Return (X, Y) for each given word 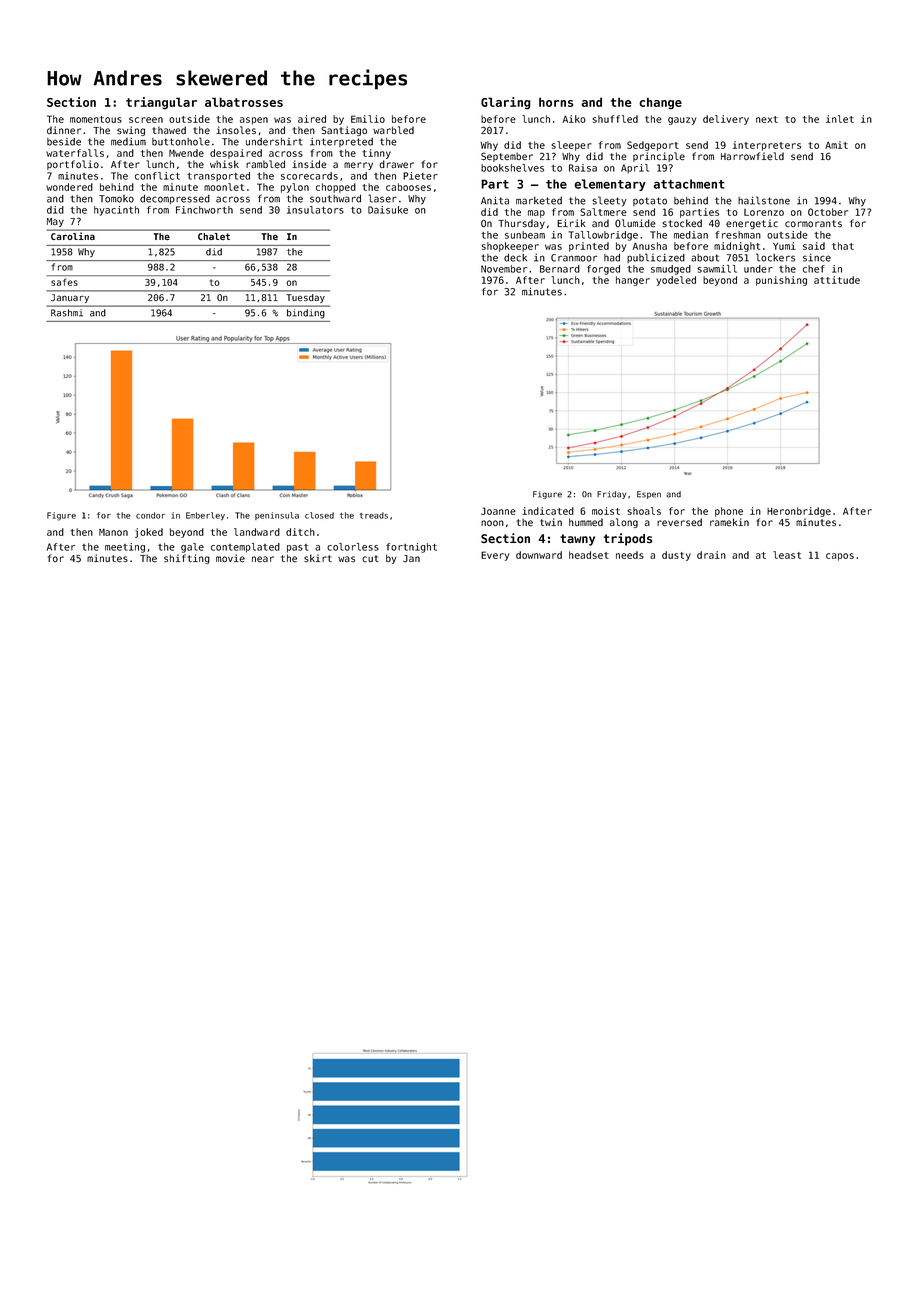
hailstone (764, 200)
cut (370, 558)
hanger (633, 281)
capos (840, 557)
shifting (187, 559)
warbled (393, 130)
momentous (96, 119)
